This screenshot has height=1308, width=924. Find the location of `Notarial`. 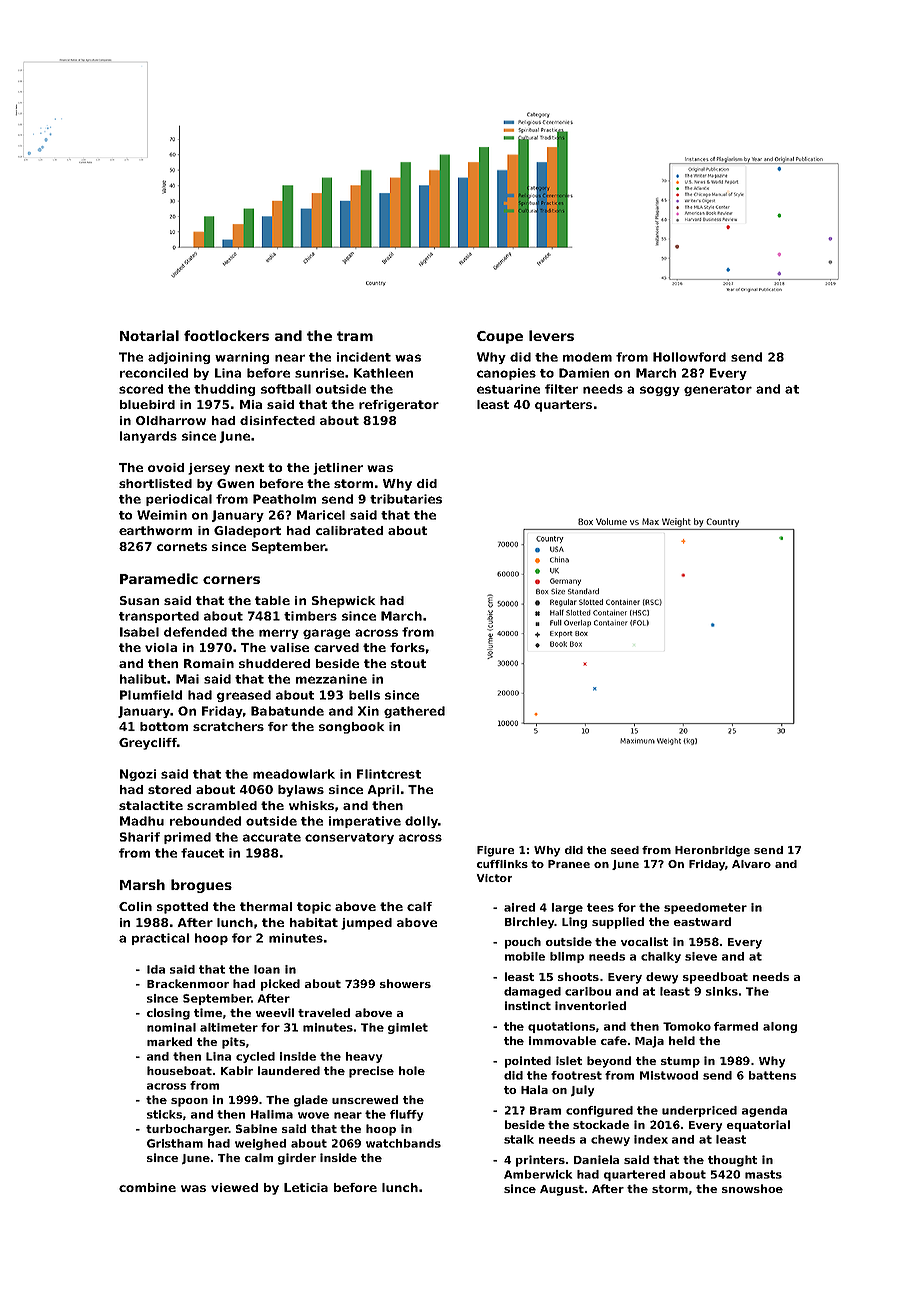

Notarial is located at coordinates (149, 335).
